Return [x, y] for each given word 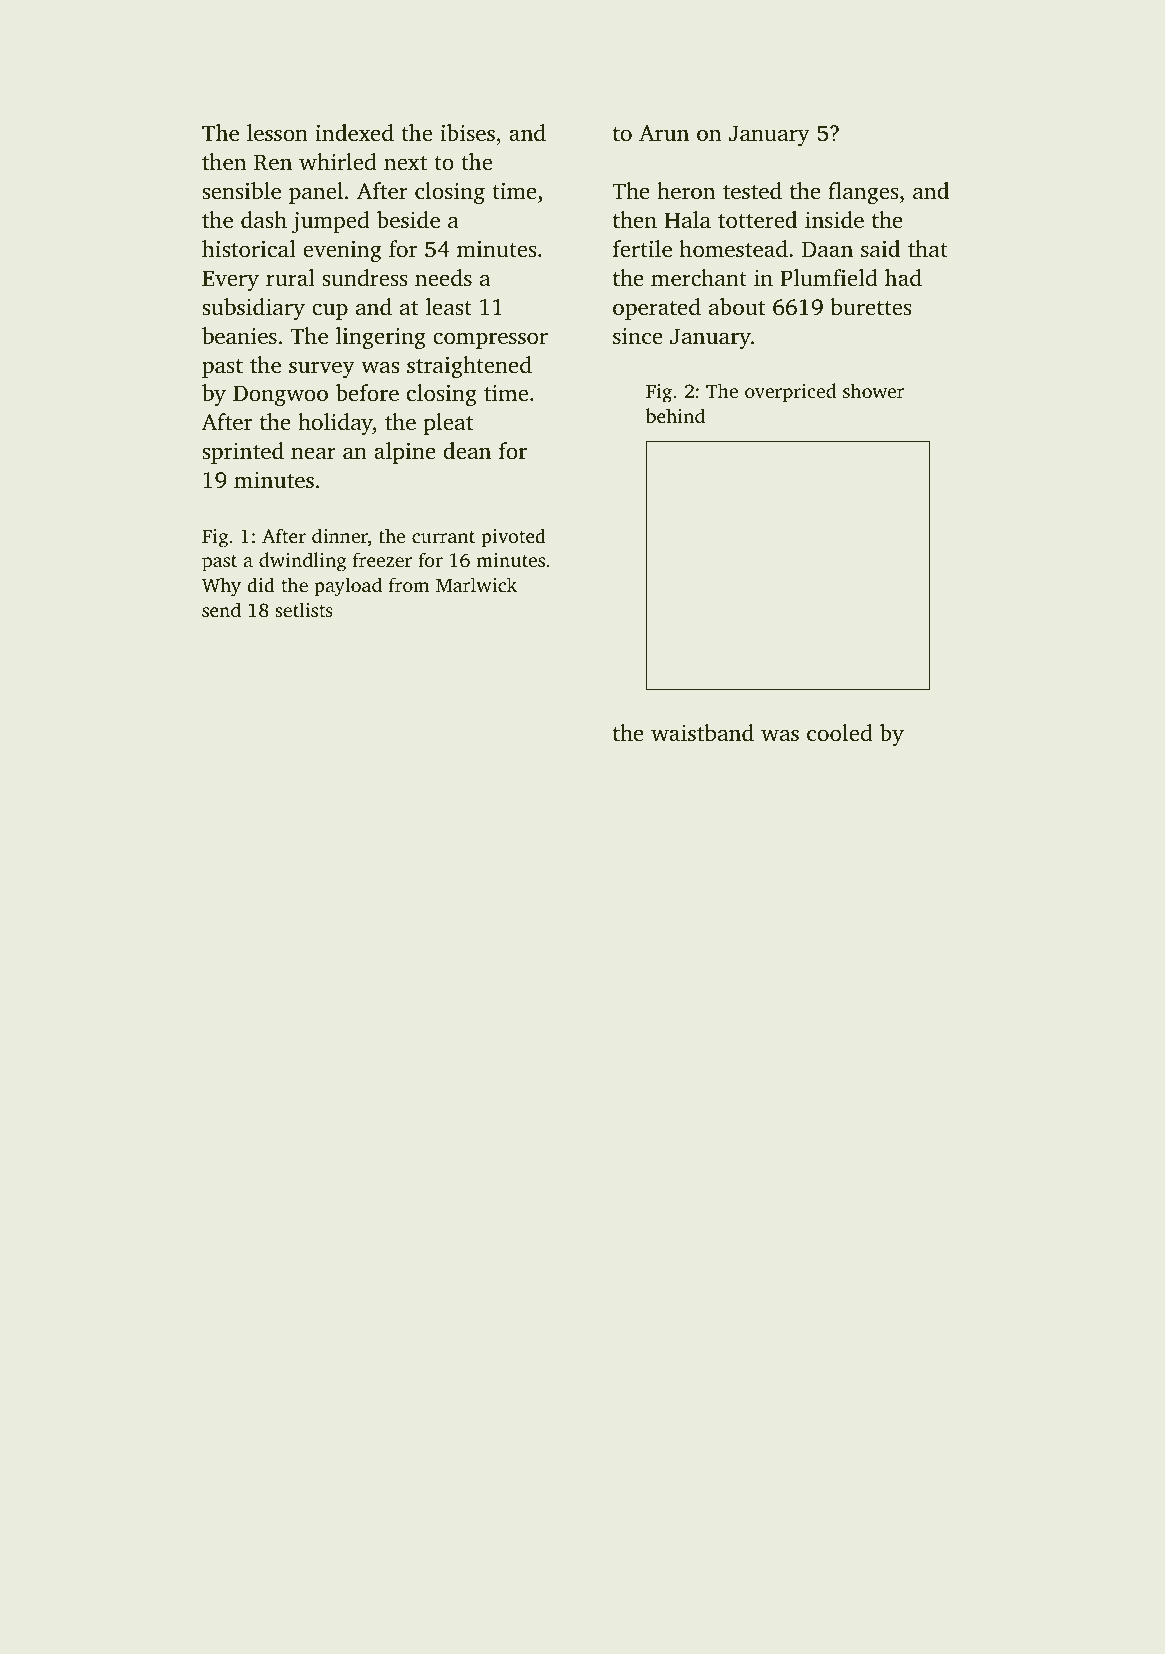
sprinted [243, 453]
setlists [304, 609]
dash [264, 220]
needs [443, 278]
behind [675, 415]
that [928, 249]
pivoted [513, 538]
